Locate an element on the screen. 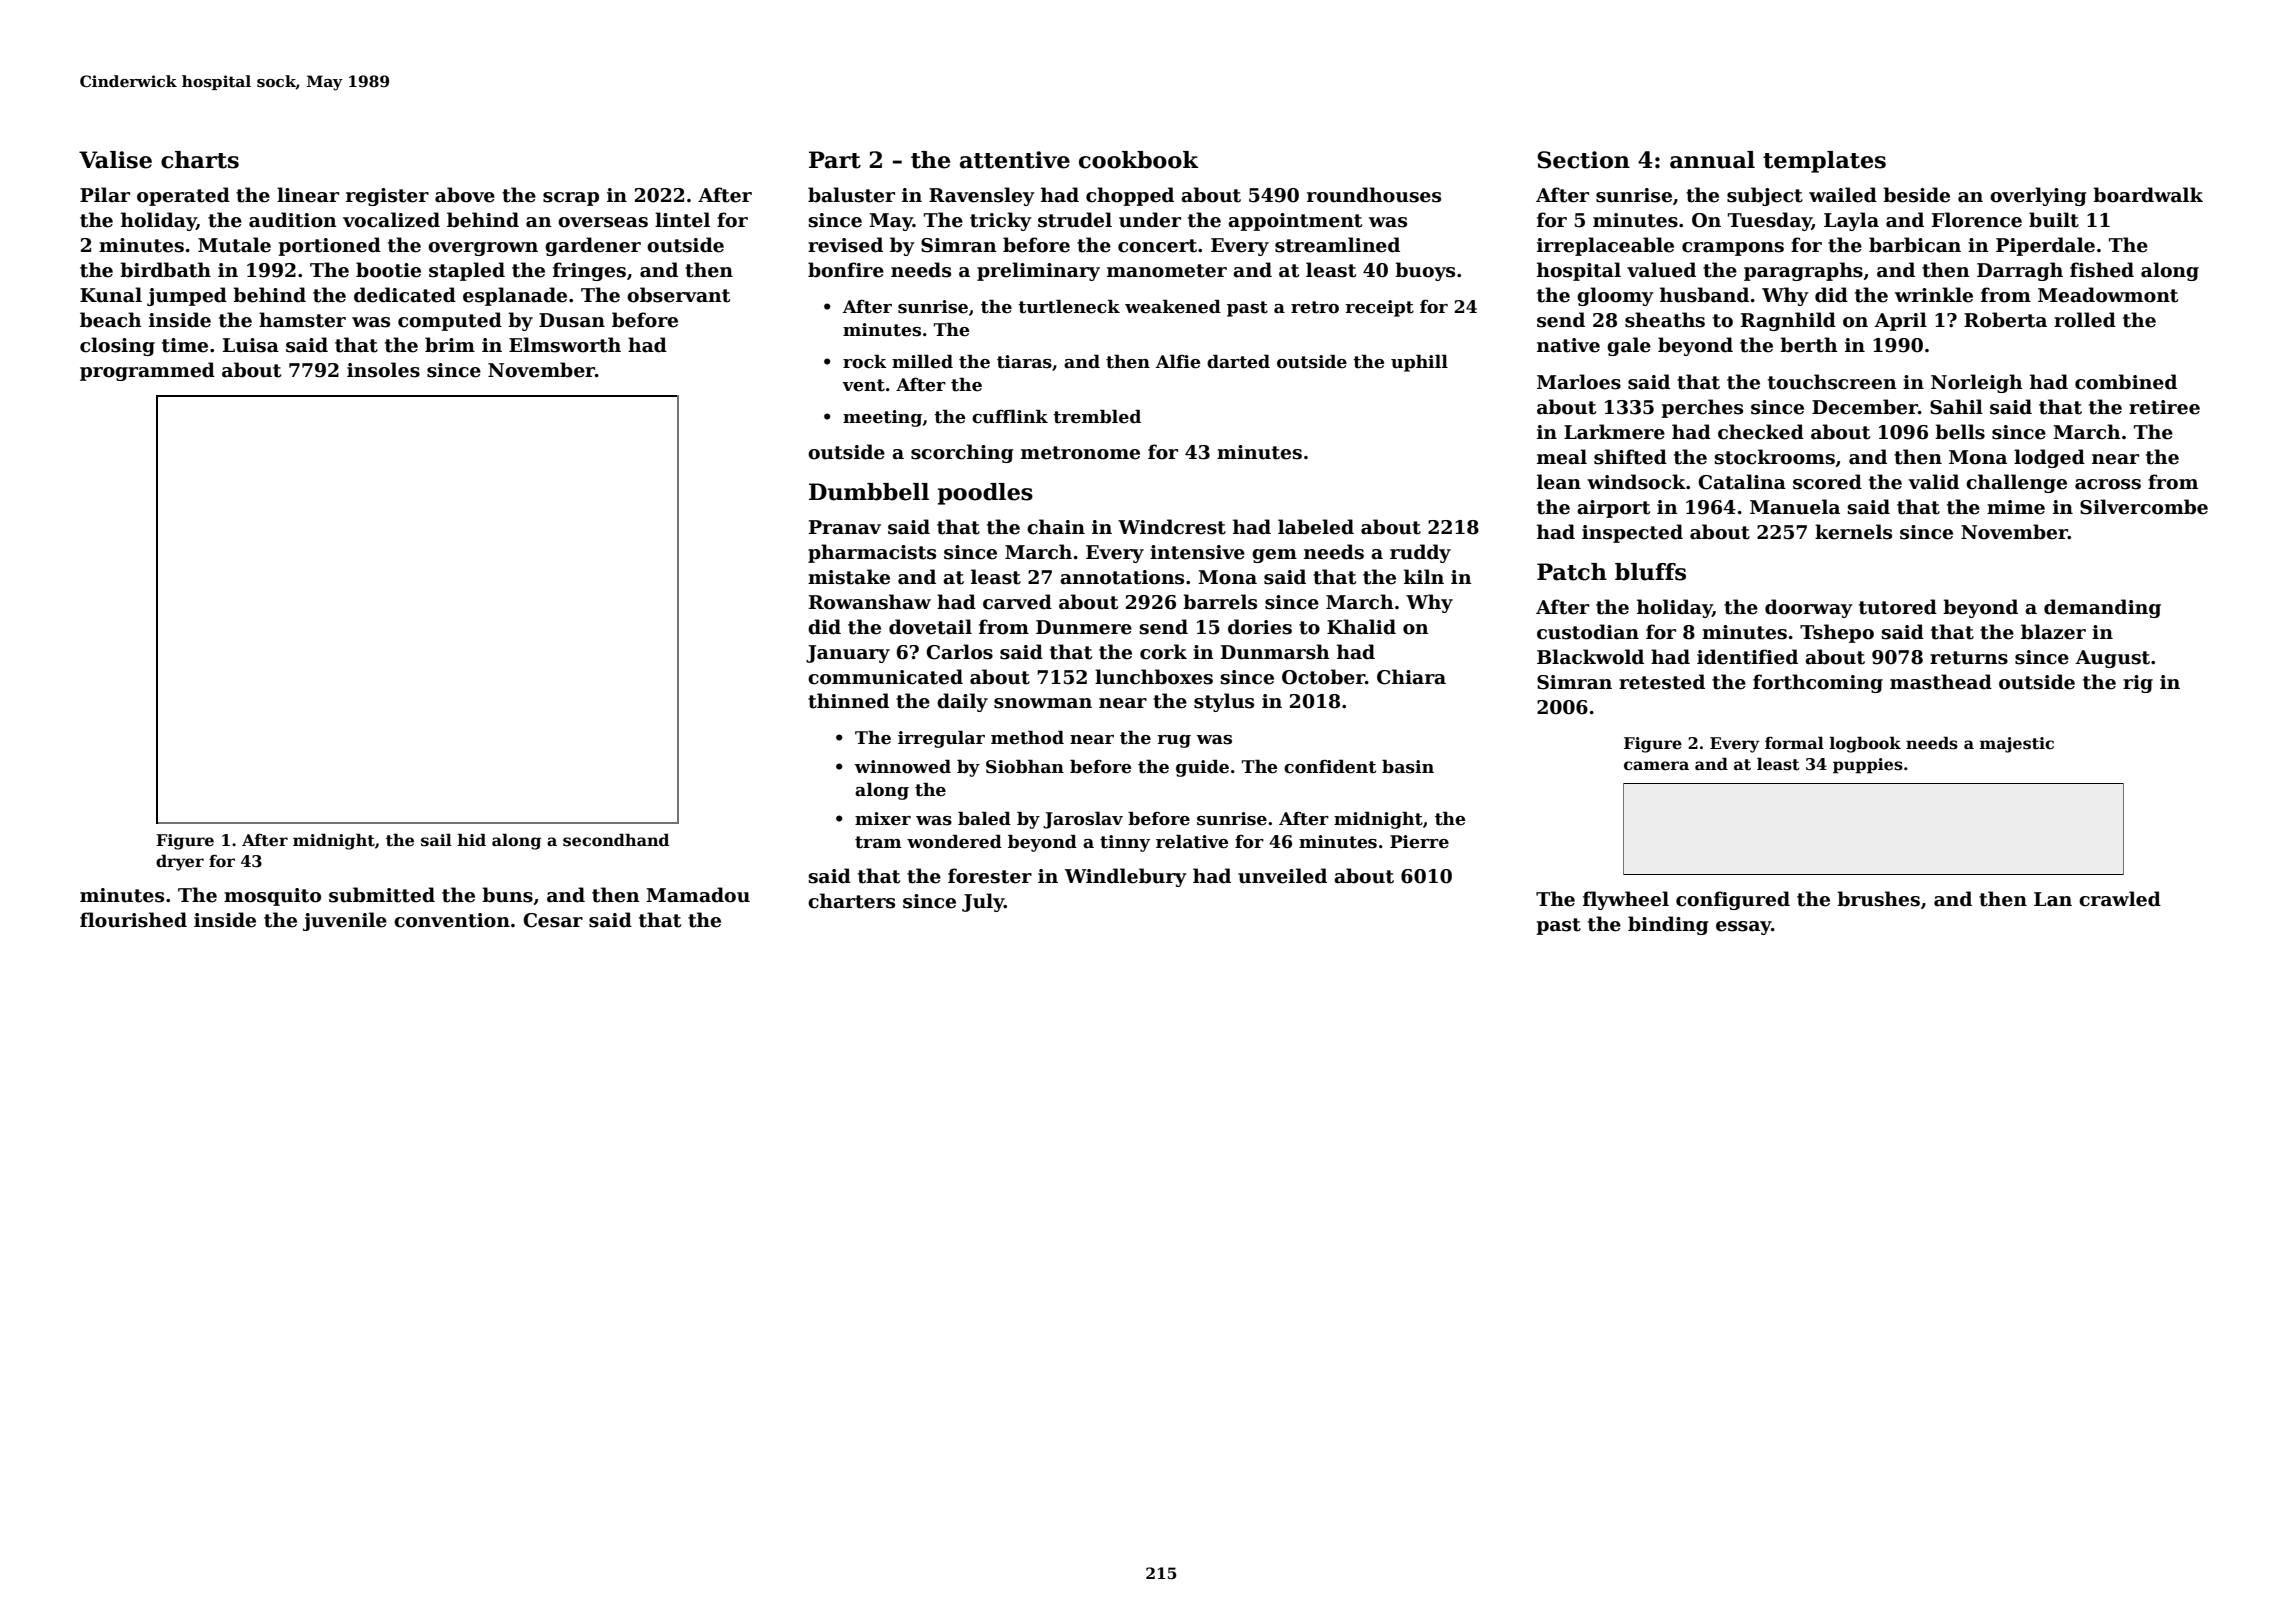  templates is located at coordinates (1824, 162).
